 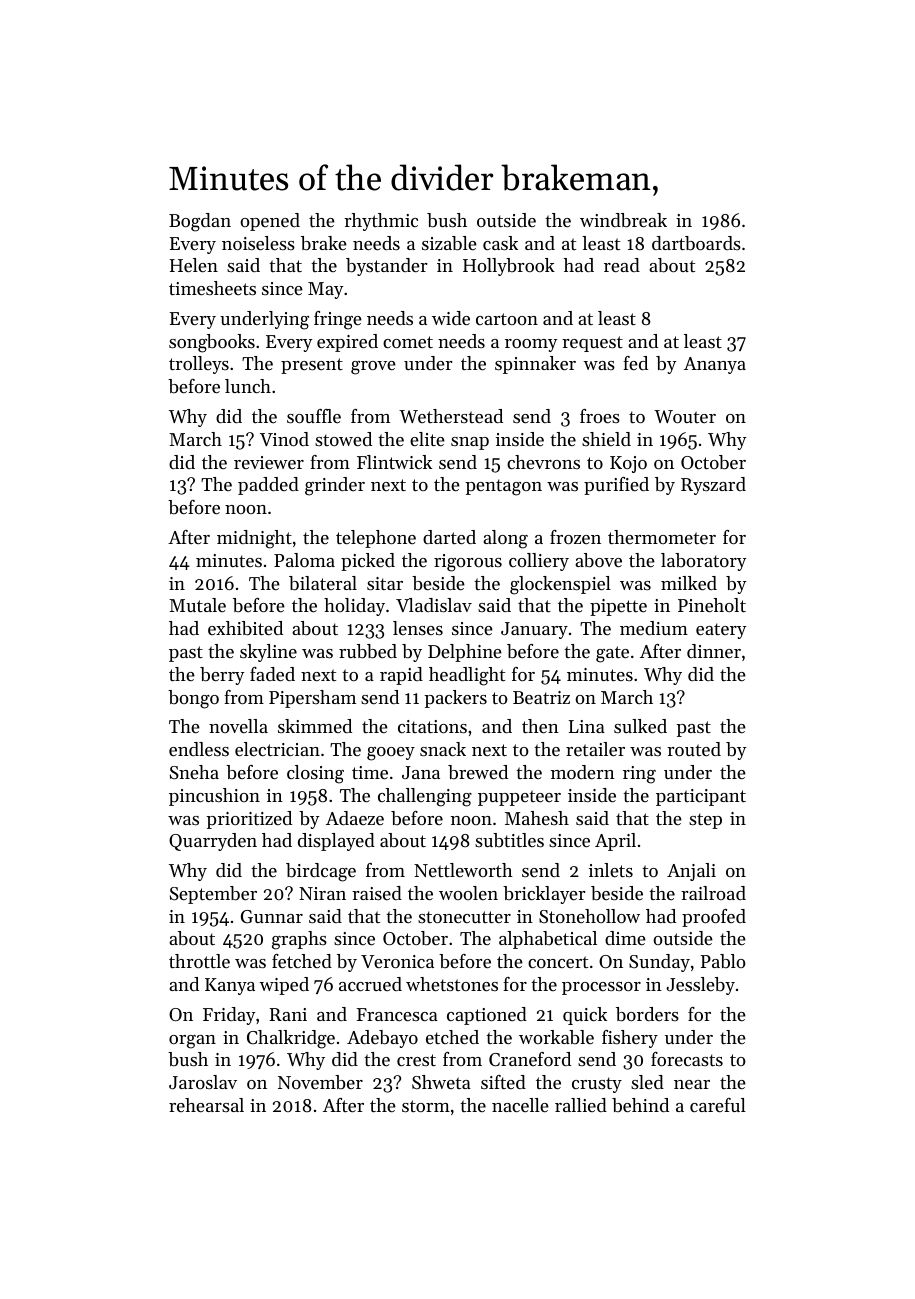 What do you see at coordinates (503, 487) in the screenshot?
I see `pentagon` at bounding box center [503, 487].
